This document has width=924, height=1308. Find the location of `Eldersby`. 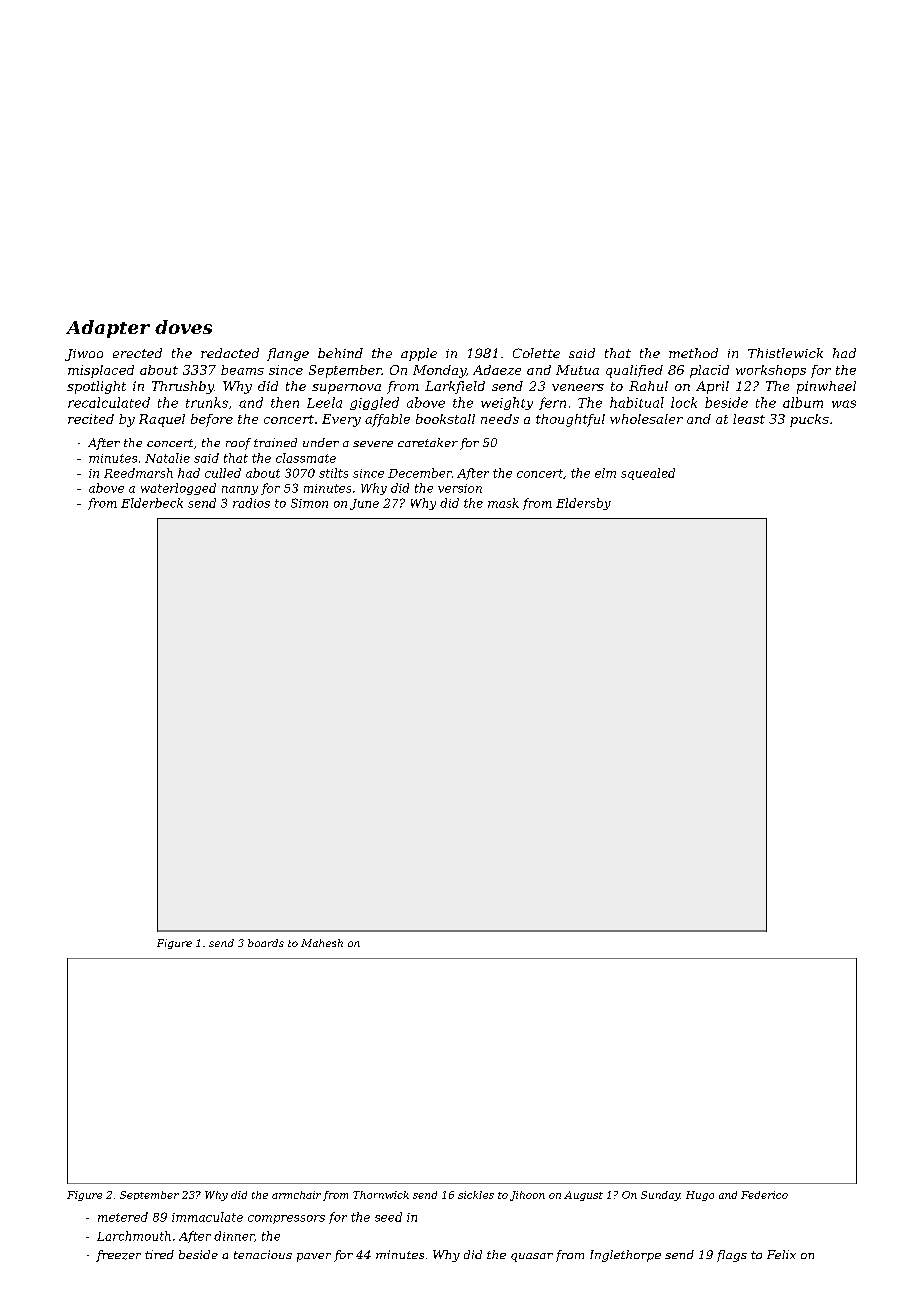

Eldersby is located at coordinates (583, 504).
